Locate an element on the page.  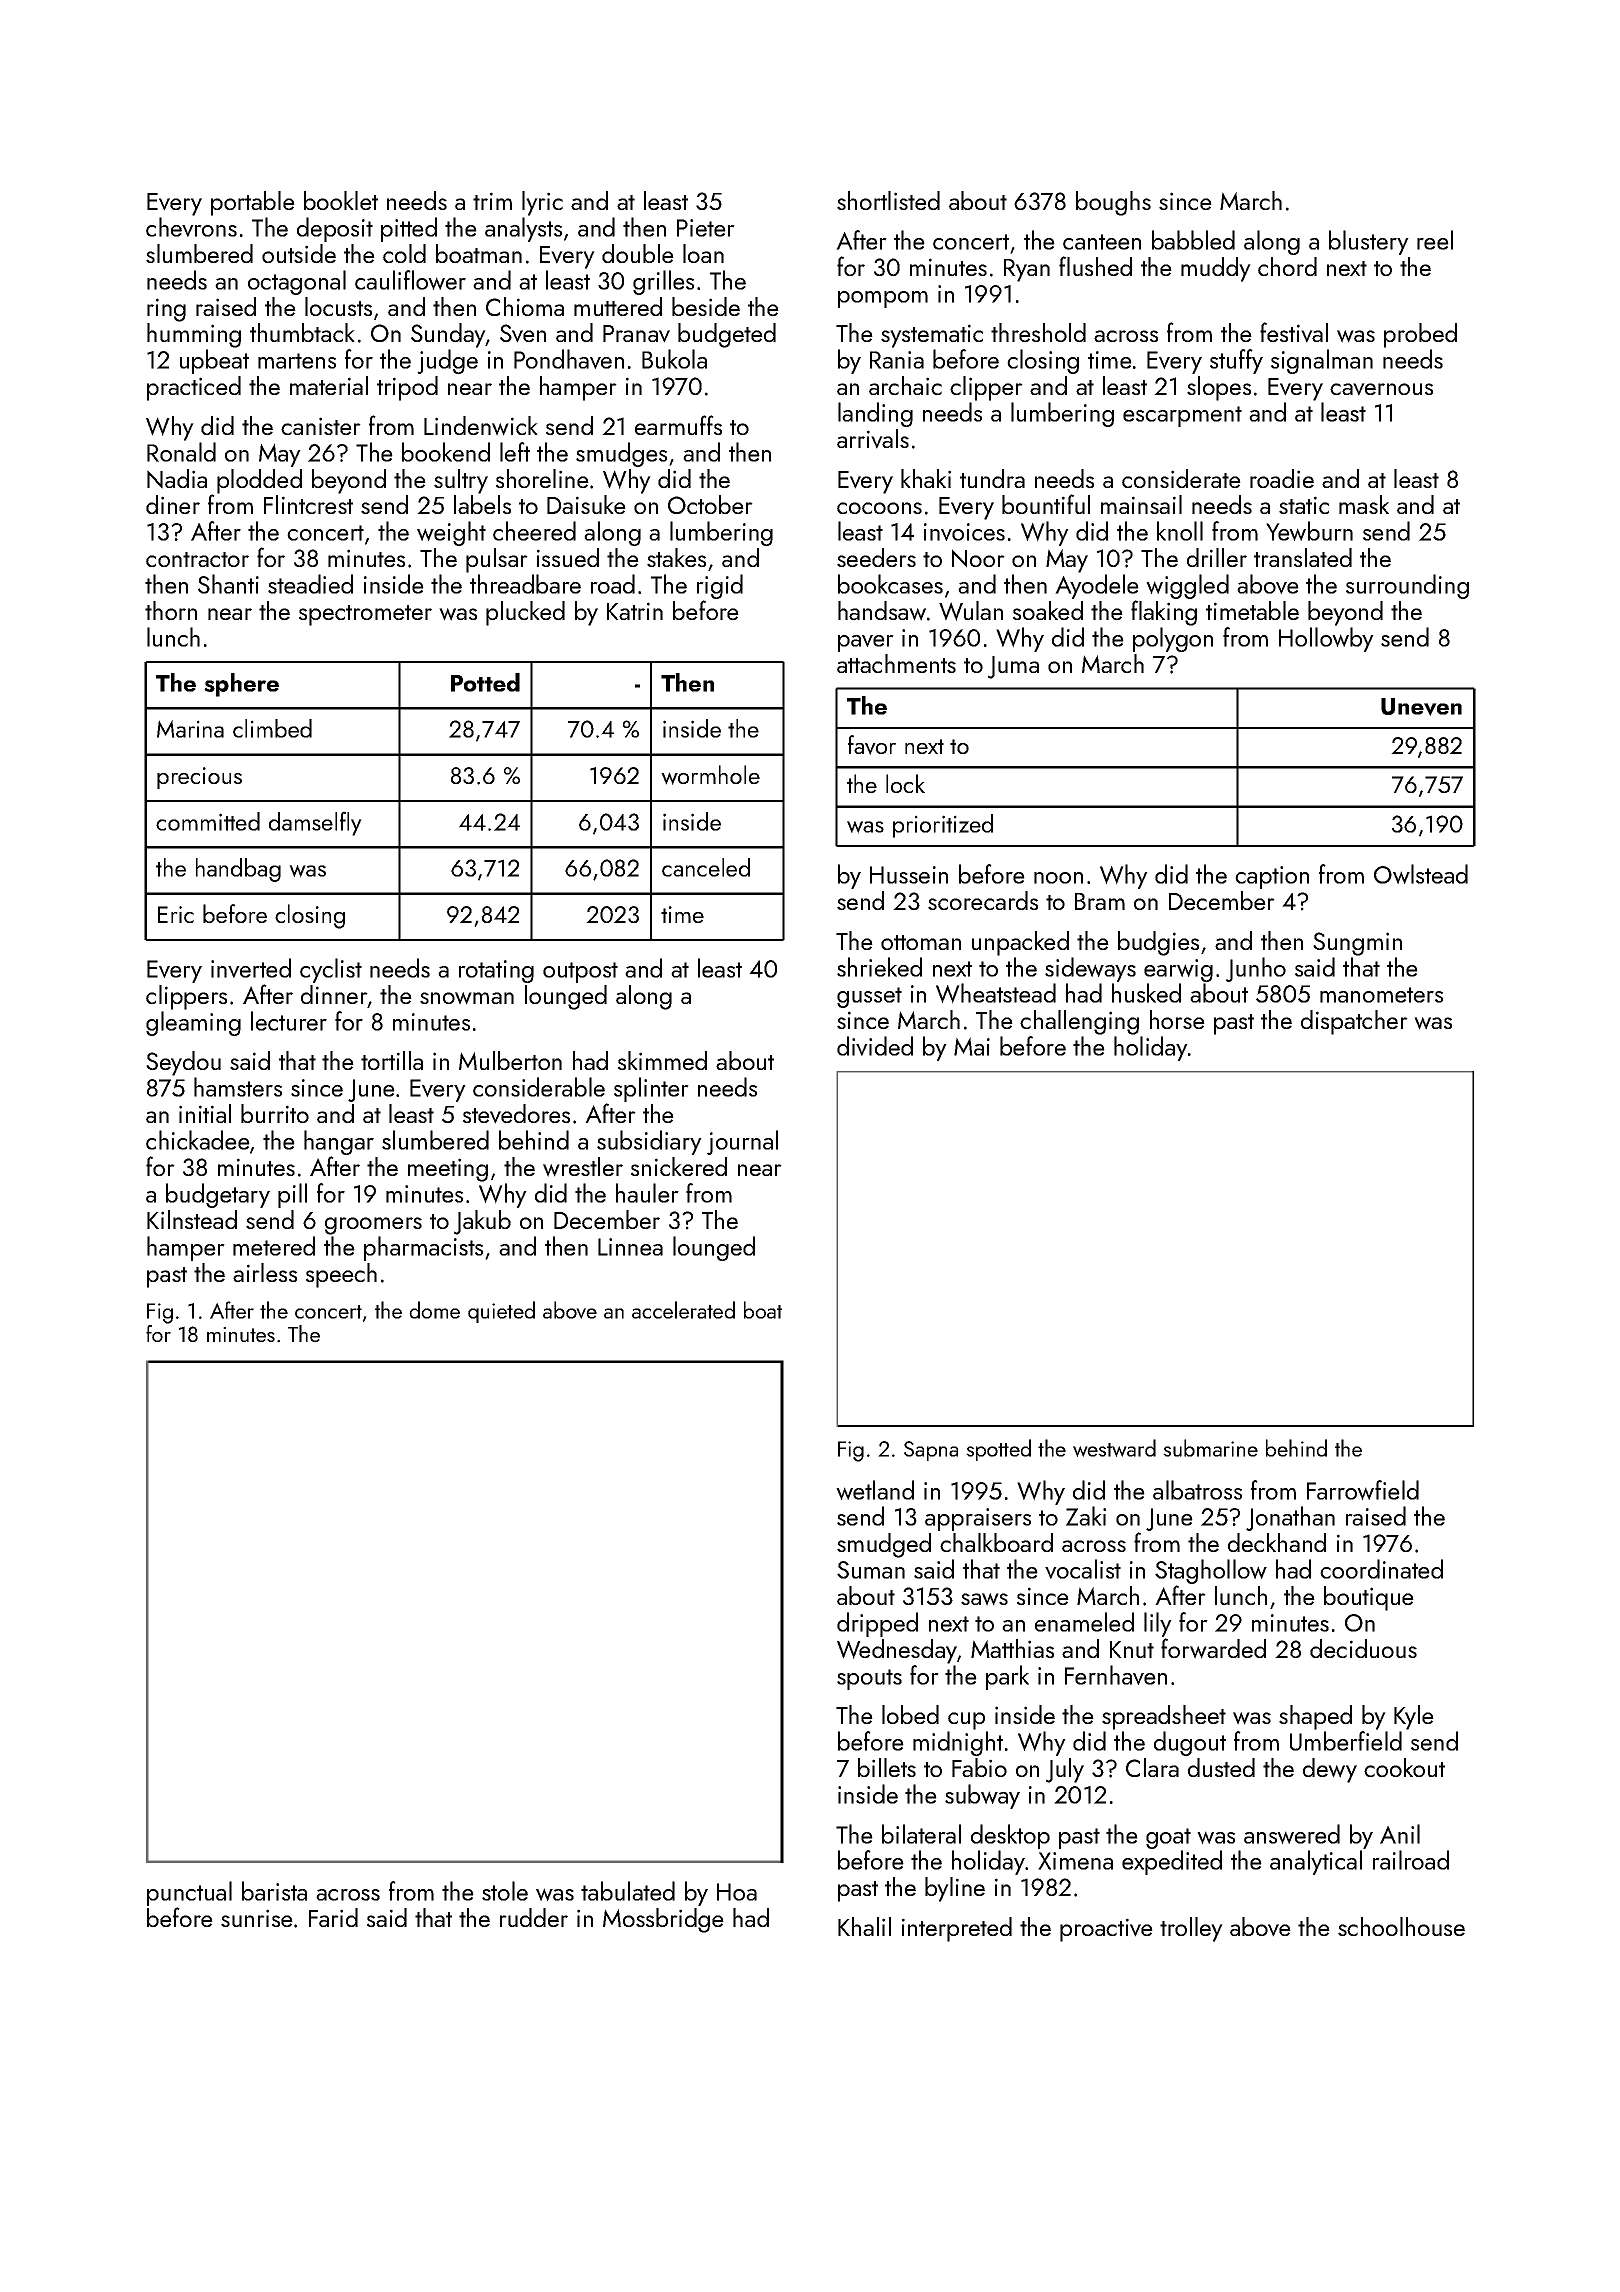
dispatcher is located at coordinates (1354, 1022).
